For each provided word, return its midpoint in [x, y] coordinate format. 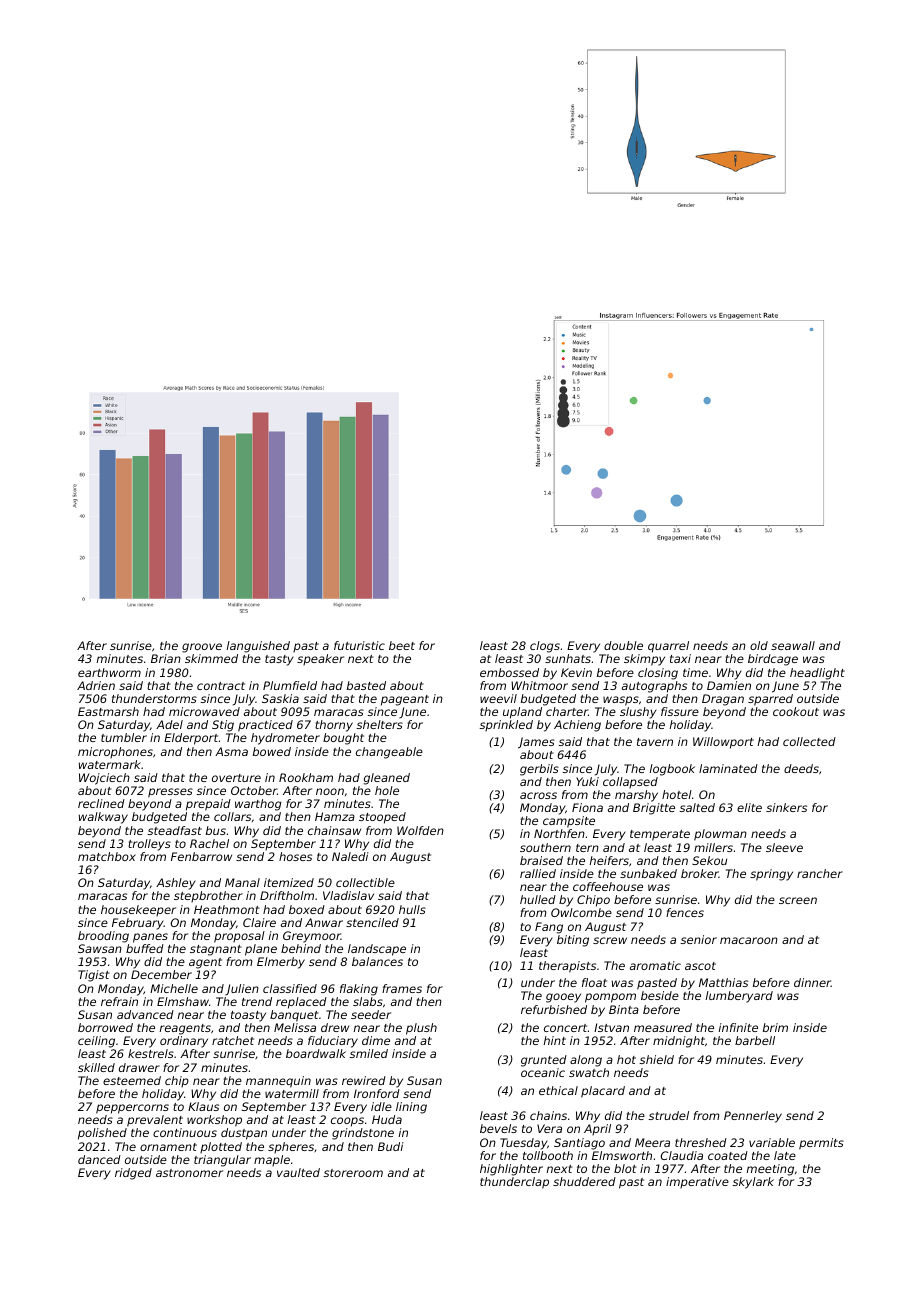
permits [821, 1144]
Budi [391, 1146]
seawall [793, 645]
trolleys [149, 845]
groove [202, 648]
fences [685, 912]
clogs [545, 647]
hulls [412, 909]
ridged [133, 1174]
